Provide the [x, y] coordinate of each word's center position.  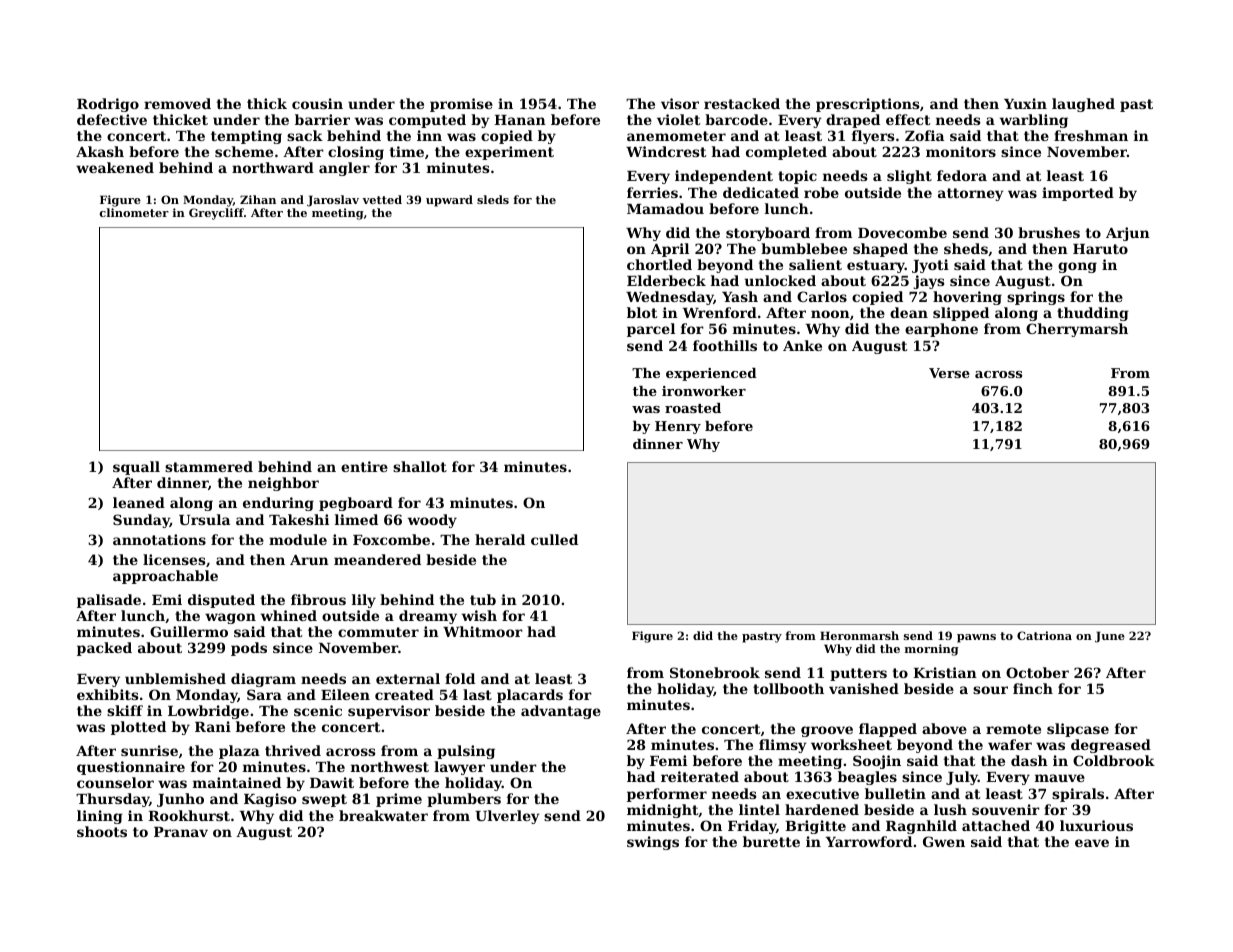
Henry [678, 427]
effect [908, 119]
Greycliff [216, 214]
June [1110, 637]
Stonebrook [715, 672]
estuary [876, 266]
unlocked [780, 280]
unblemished [175, 678]
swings [653, 843]
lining [100, 817]
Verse [949, 373]
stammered [209, 466]
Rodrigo [108, 105]
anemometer [676, 136]
